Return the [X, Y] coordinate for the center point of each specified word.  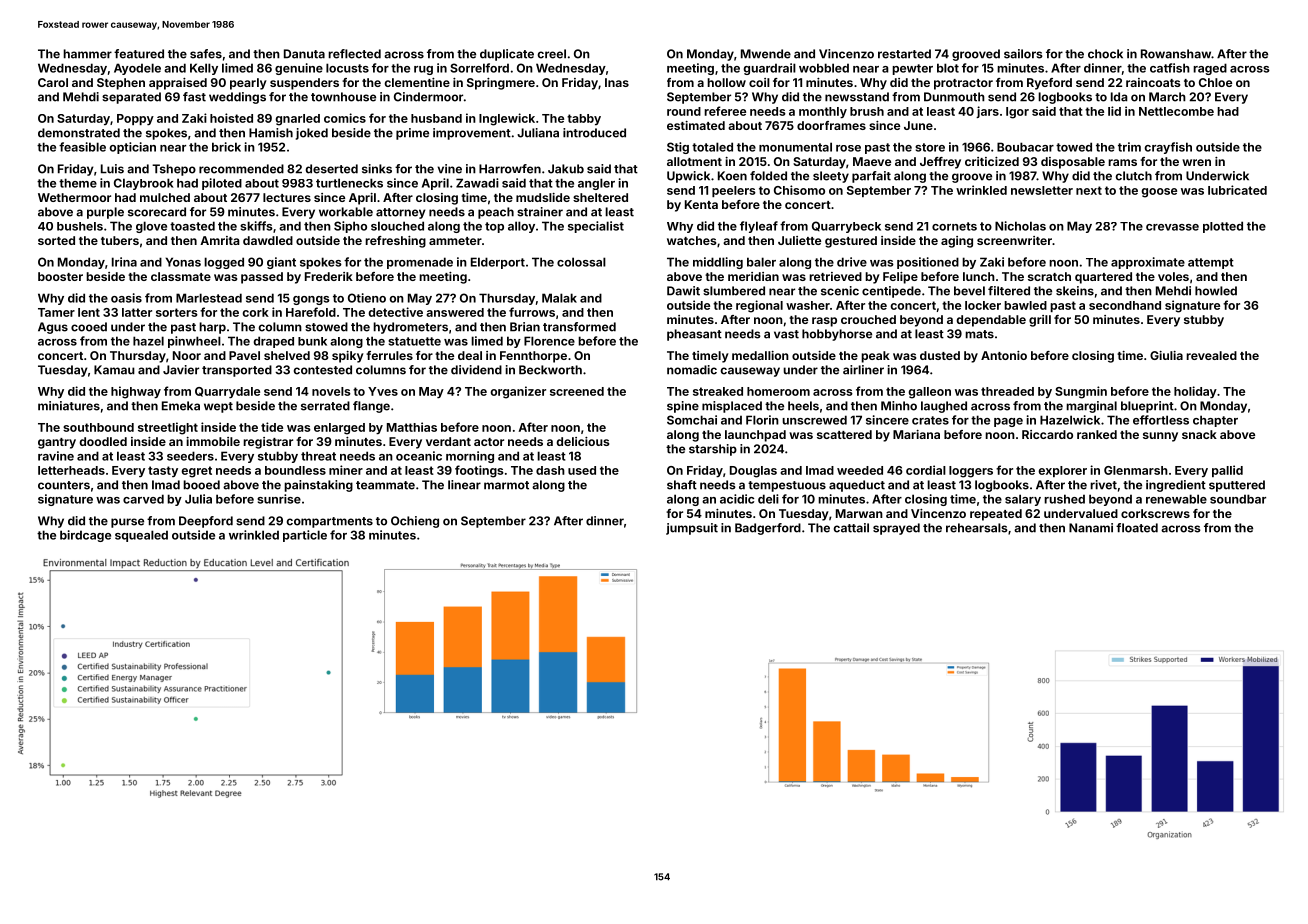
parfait [871, 177]
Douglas [753, 472]
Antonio [1004, 355]
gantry [57, 443]
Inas [617, 82]
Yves [383, 391]
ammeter [455, 241]
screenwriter [1014, 240]
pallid [1227, 471]
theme [78, 183]
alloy [521, 227]
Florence [549, 341]
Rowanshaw [1176, 54]
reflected [354, 54]
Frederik [329, 276]
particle [305, 536]
